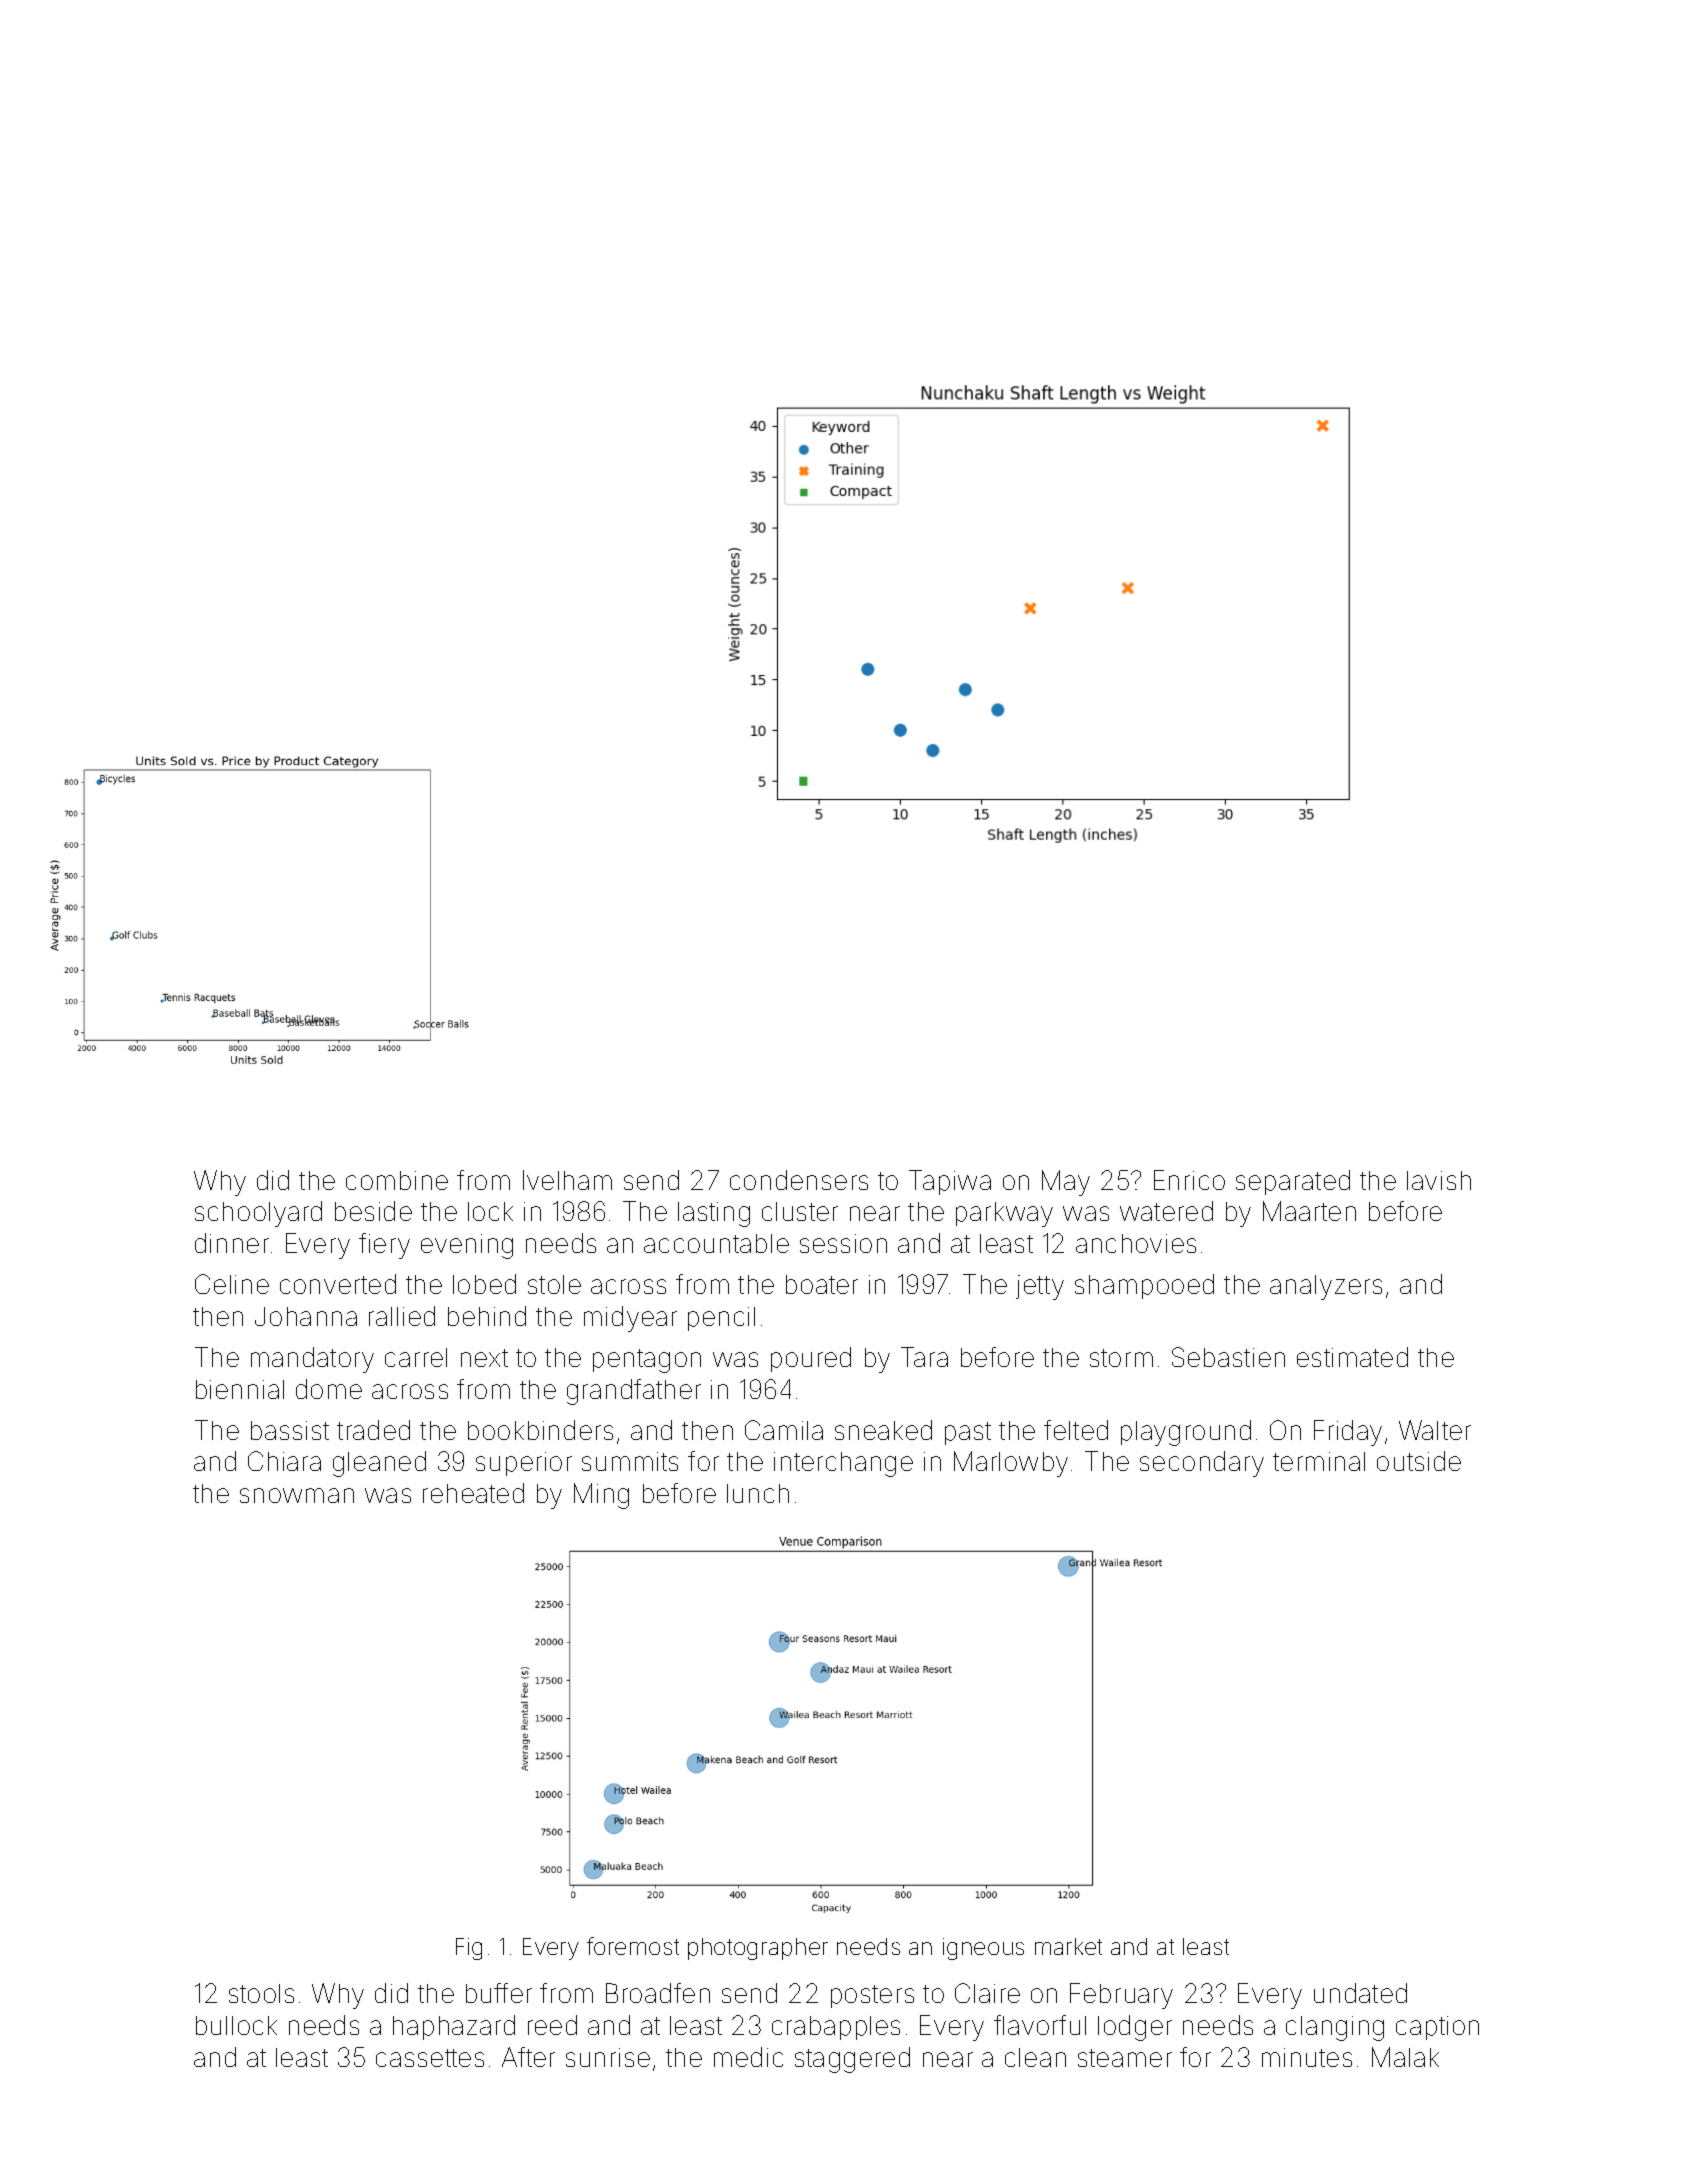 Image resolution: width=1683 pixels, height=2178 pixels. What do you see at coordinates (540, 1430) in the screenshot?
I see `bookbinders` at bounding box center [540, 1430].
